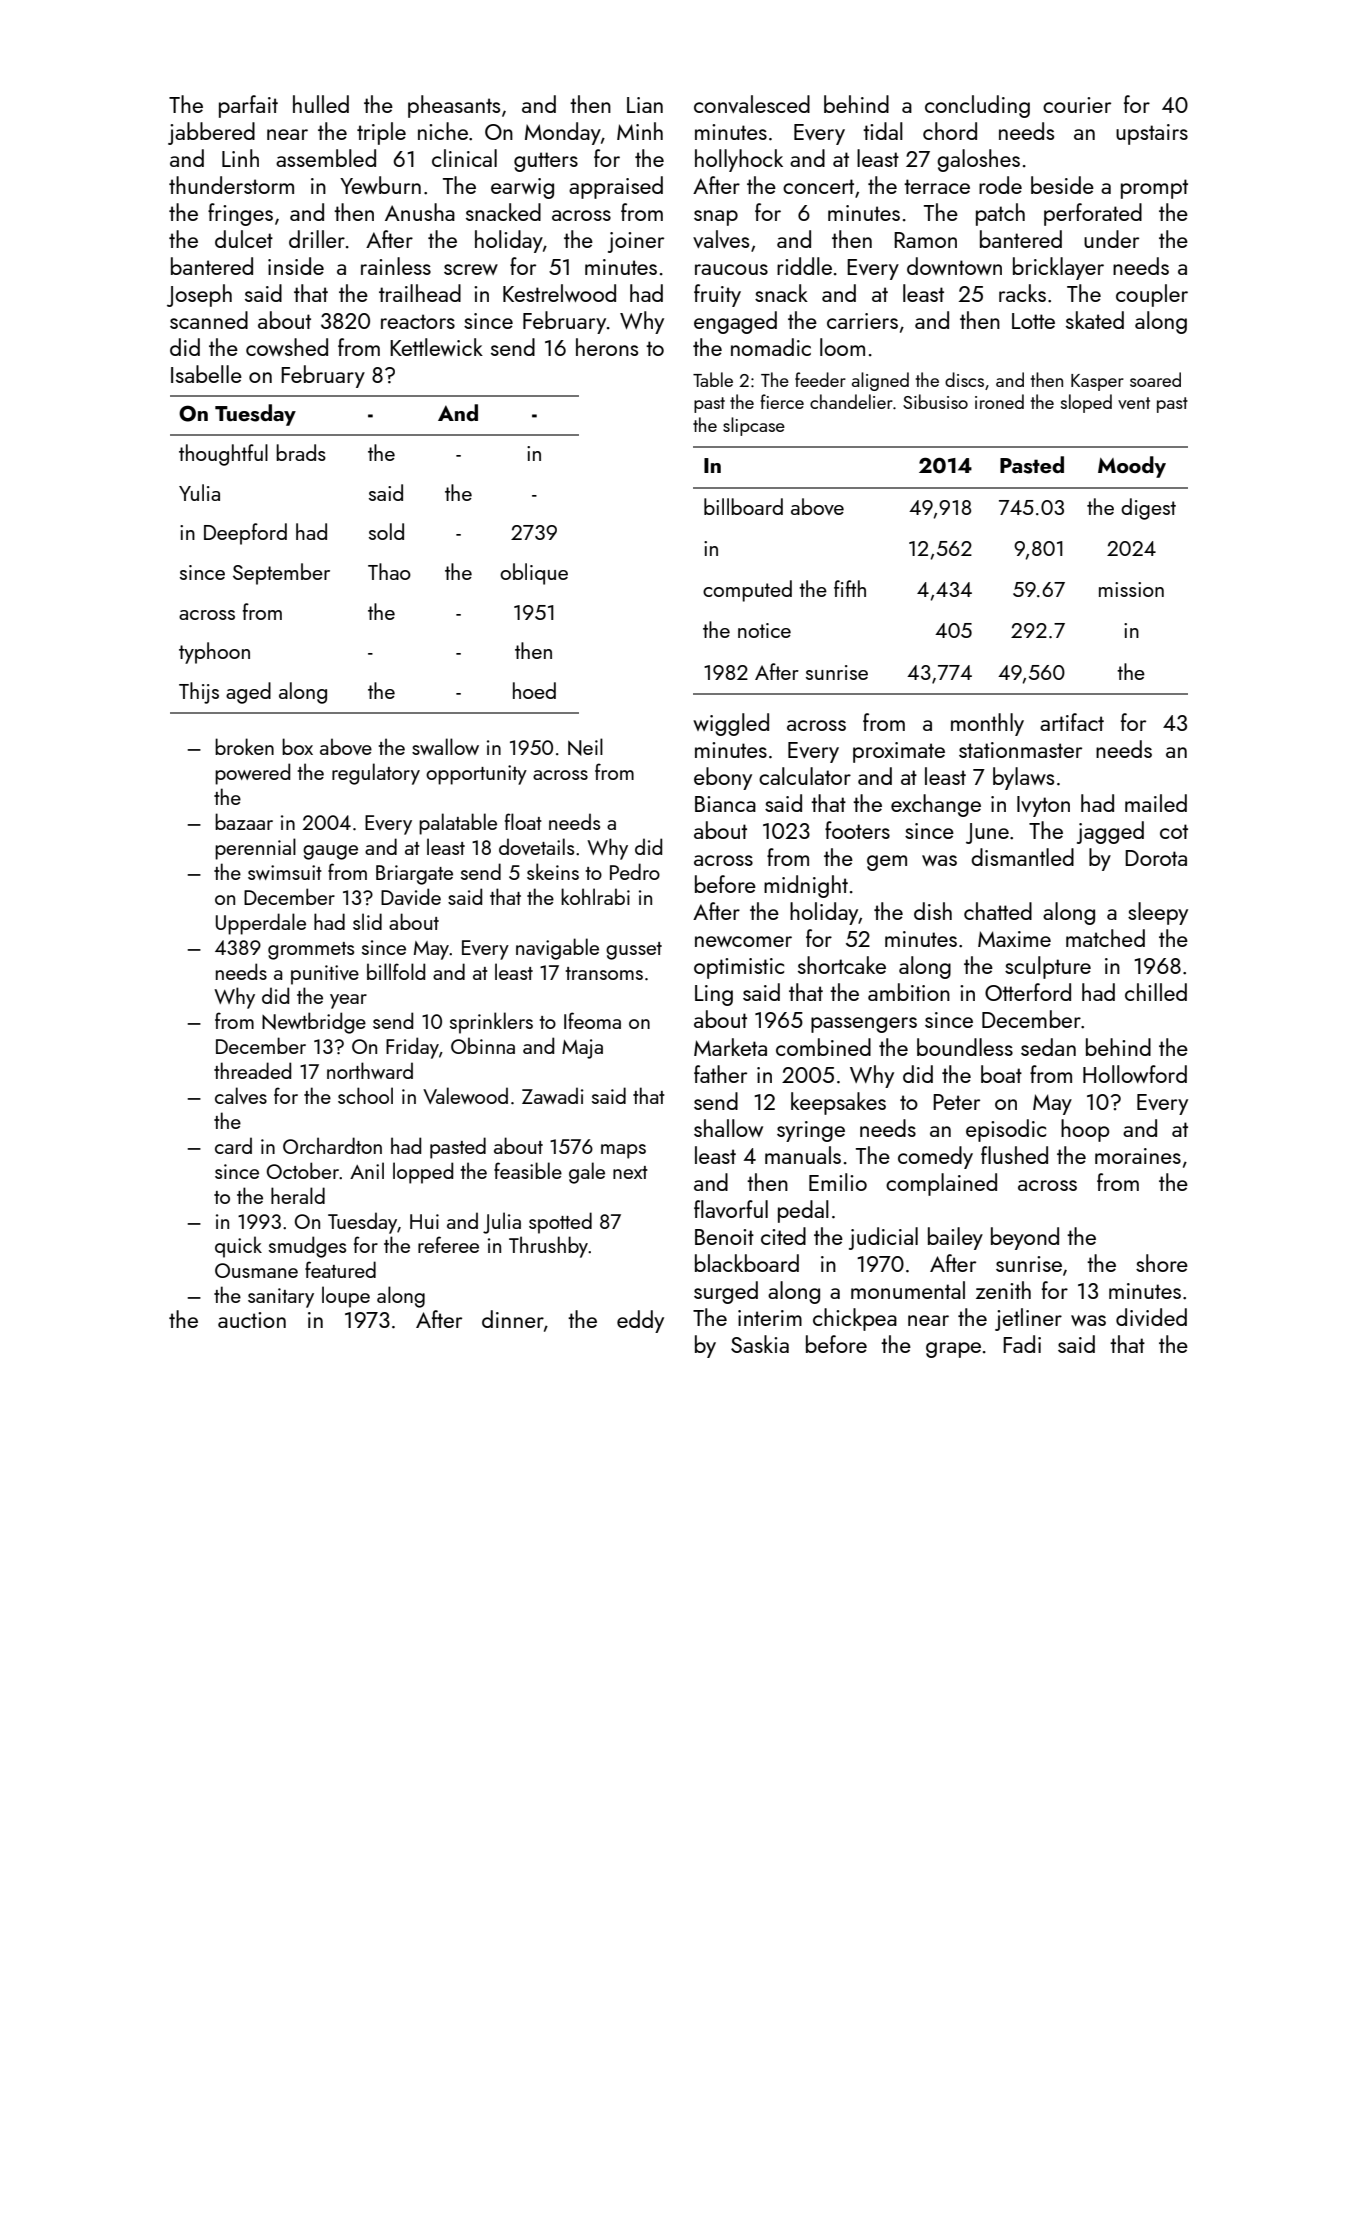 This page has height=2237, width=1358. I want to click on artifact, so click(1072, 722).
